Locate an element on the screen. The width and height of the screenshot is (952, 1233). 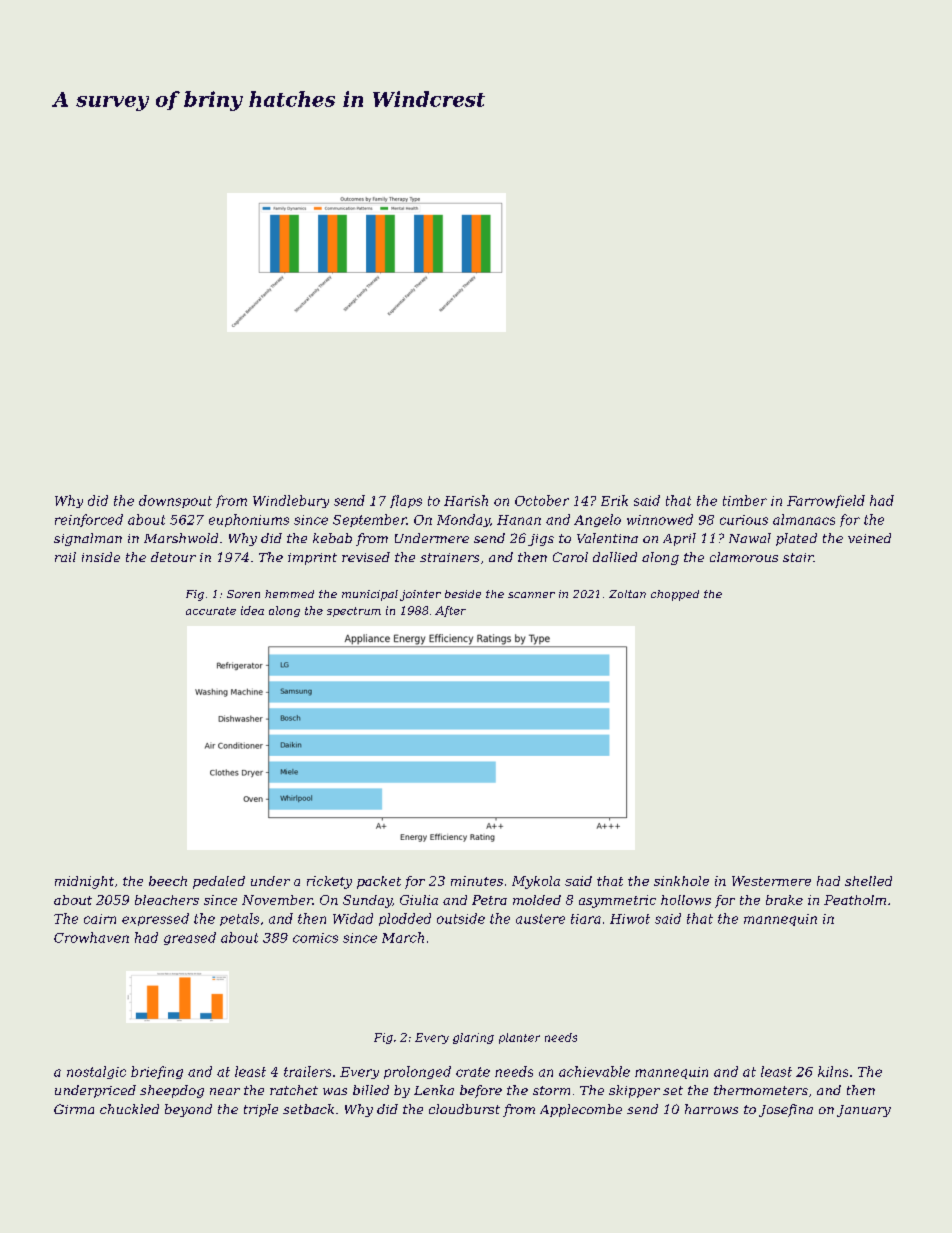
packet is located at coordinates (379, 882).
